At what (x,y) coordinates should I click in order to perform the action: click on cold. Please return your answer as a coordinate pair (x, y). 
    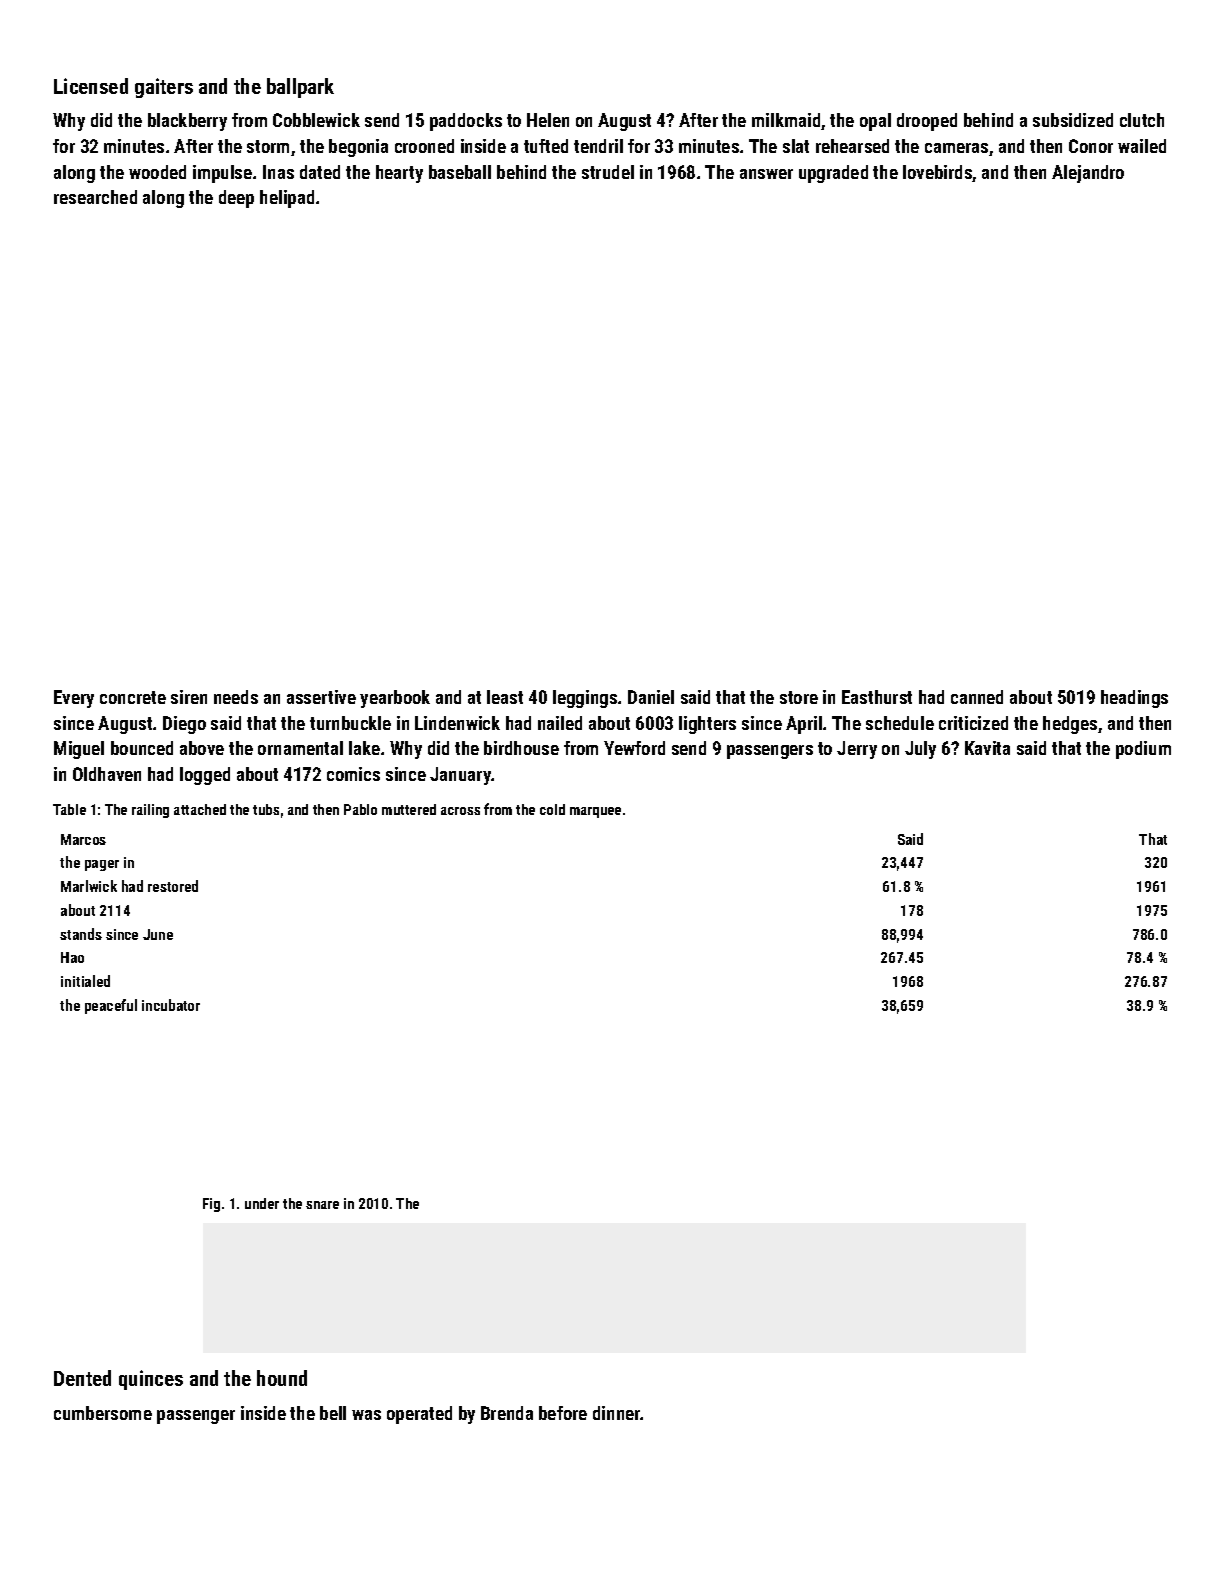
    Looking at the image, I should click on (552, 809).
